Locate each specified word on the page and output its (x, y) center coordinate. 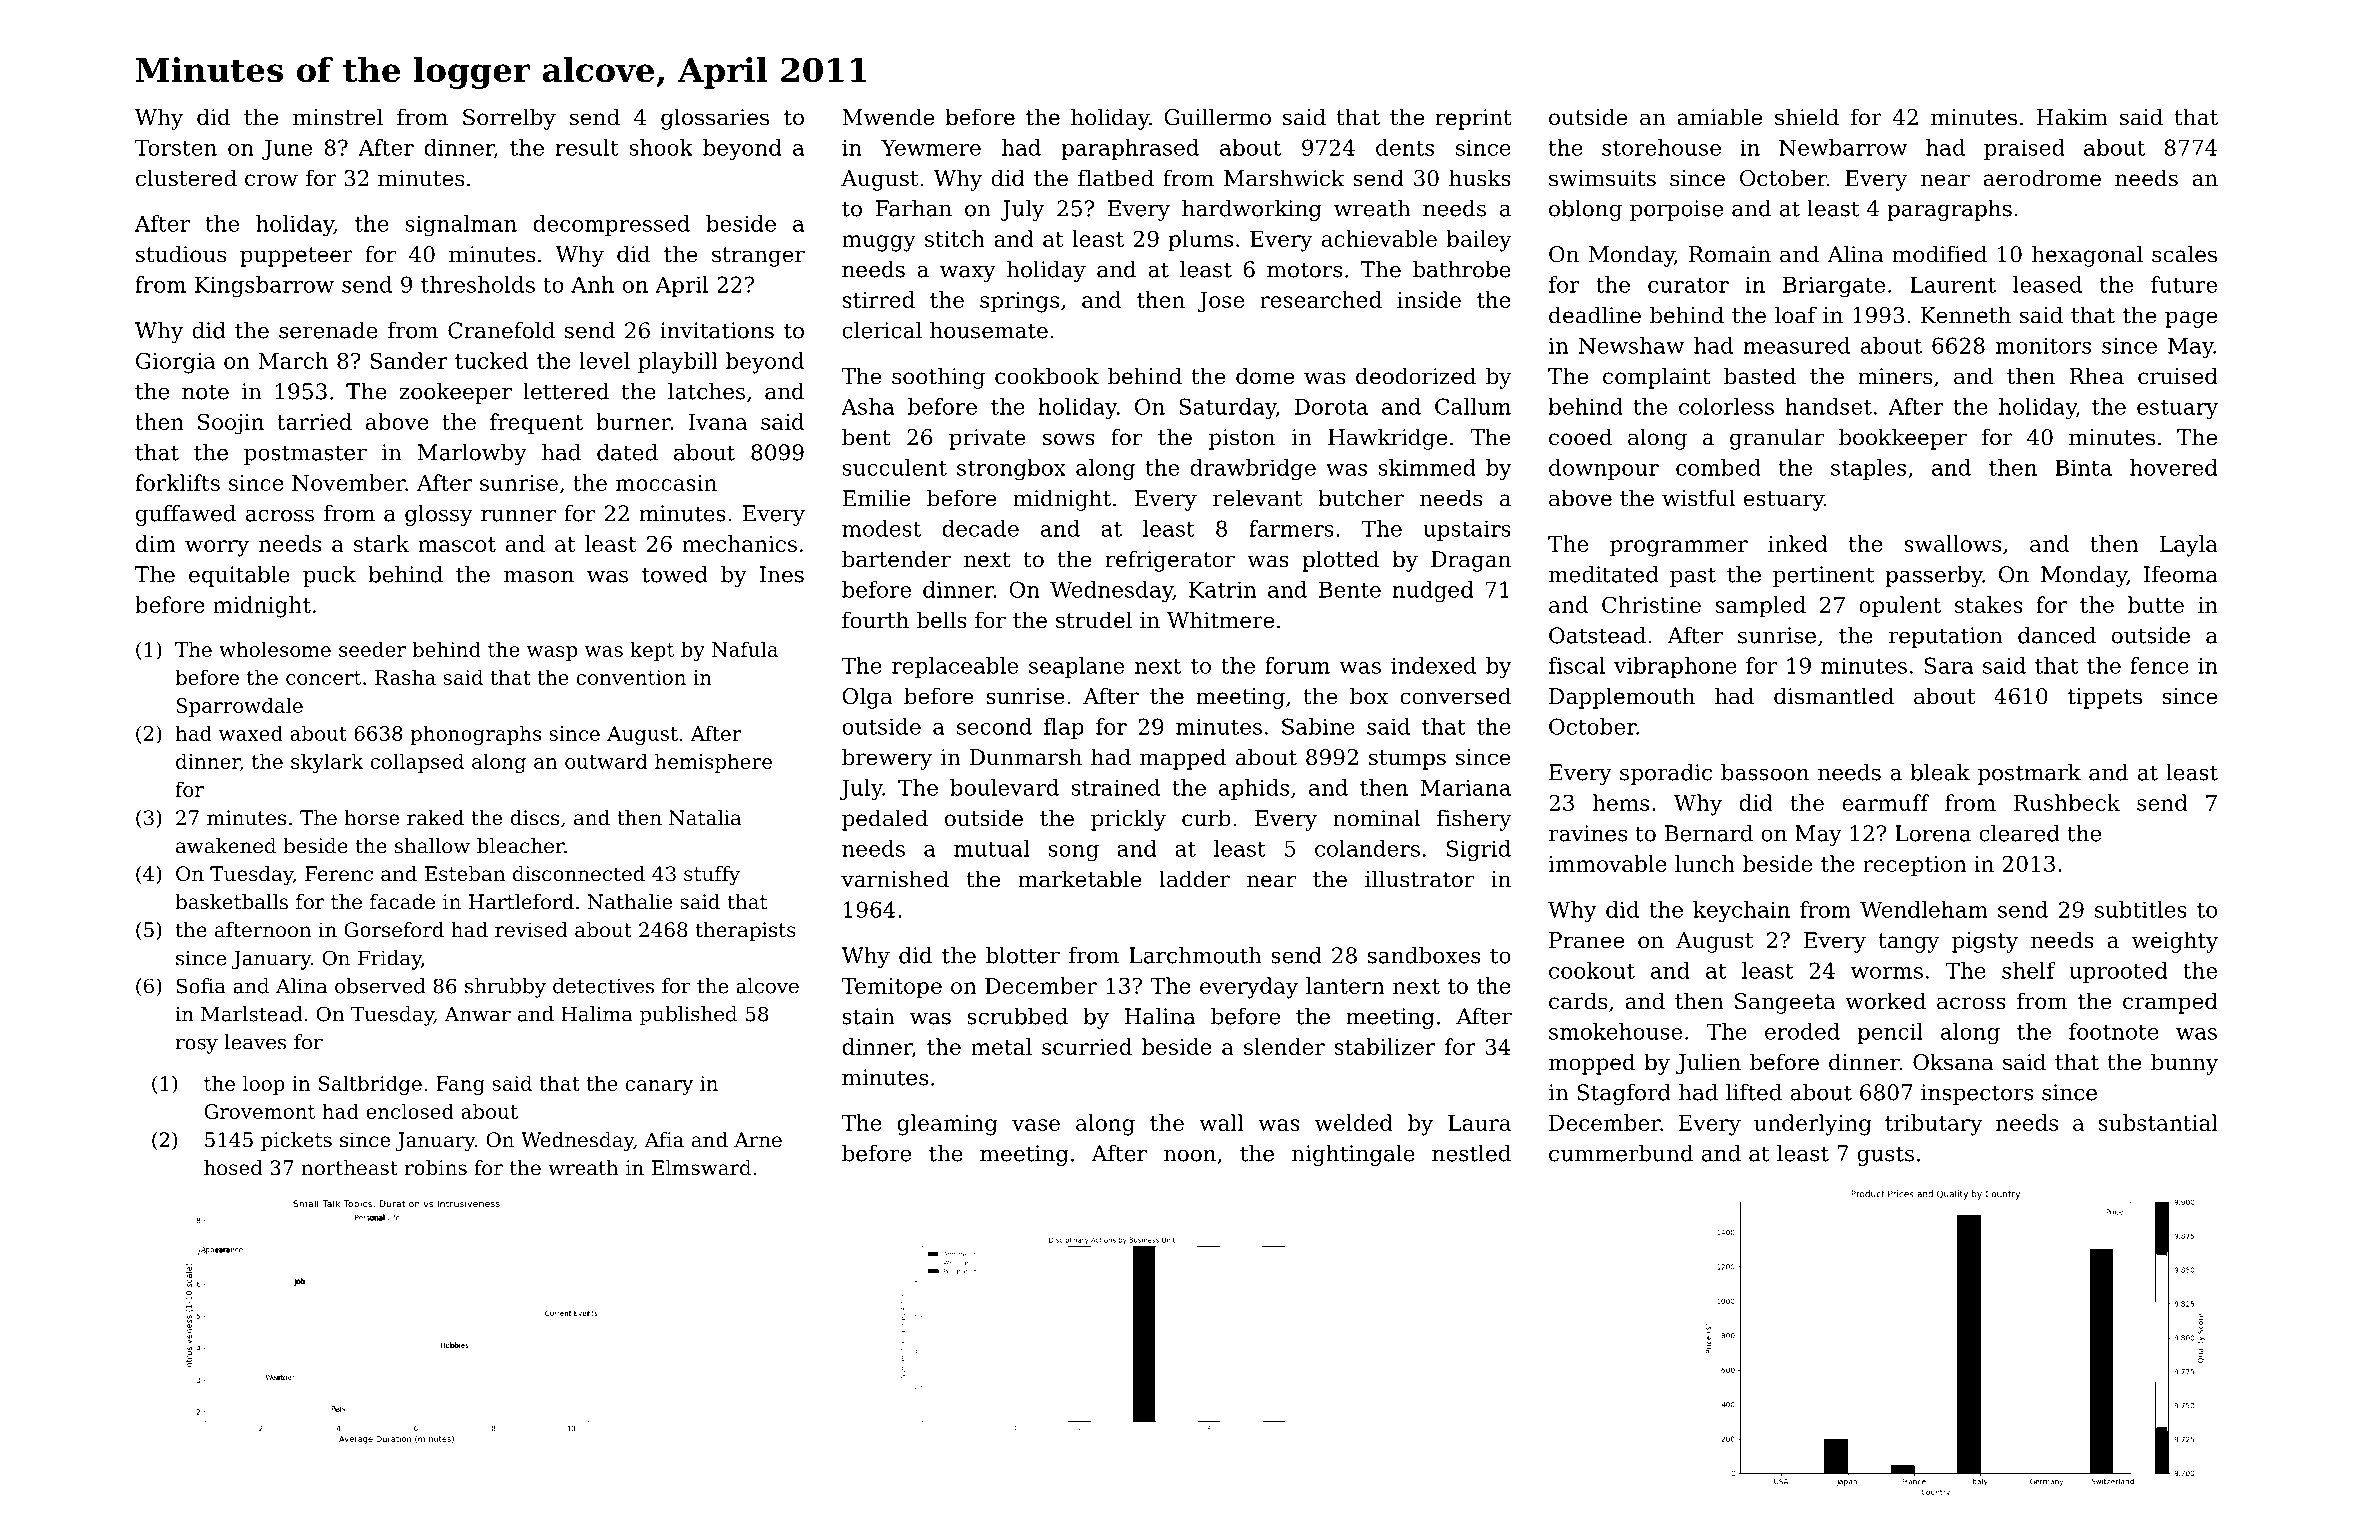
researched (1321, 299)
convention (631, 677)
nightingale (1353, 1155)
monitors (2043, 345)
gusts (1885, 1156)
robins (436, 1168)
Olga (867, 698)
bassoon (1765, 772)
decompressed (611, 225)
